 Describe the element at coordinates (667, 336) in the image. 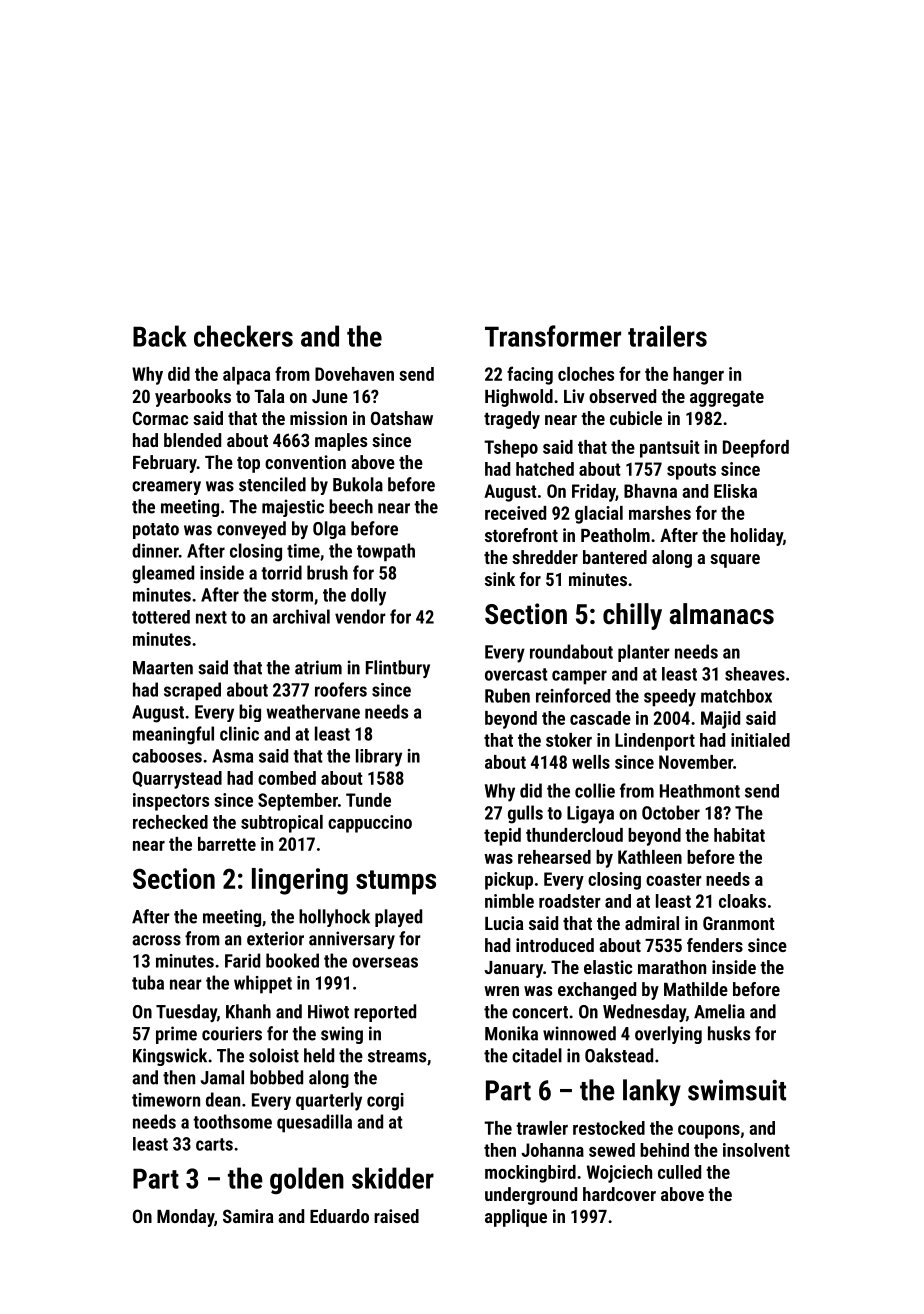

I see `trailers` at that location.
